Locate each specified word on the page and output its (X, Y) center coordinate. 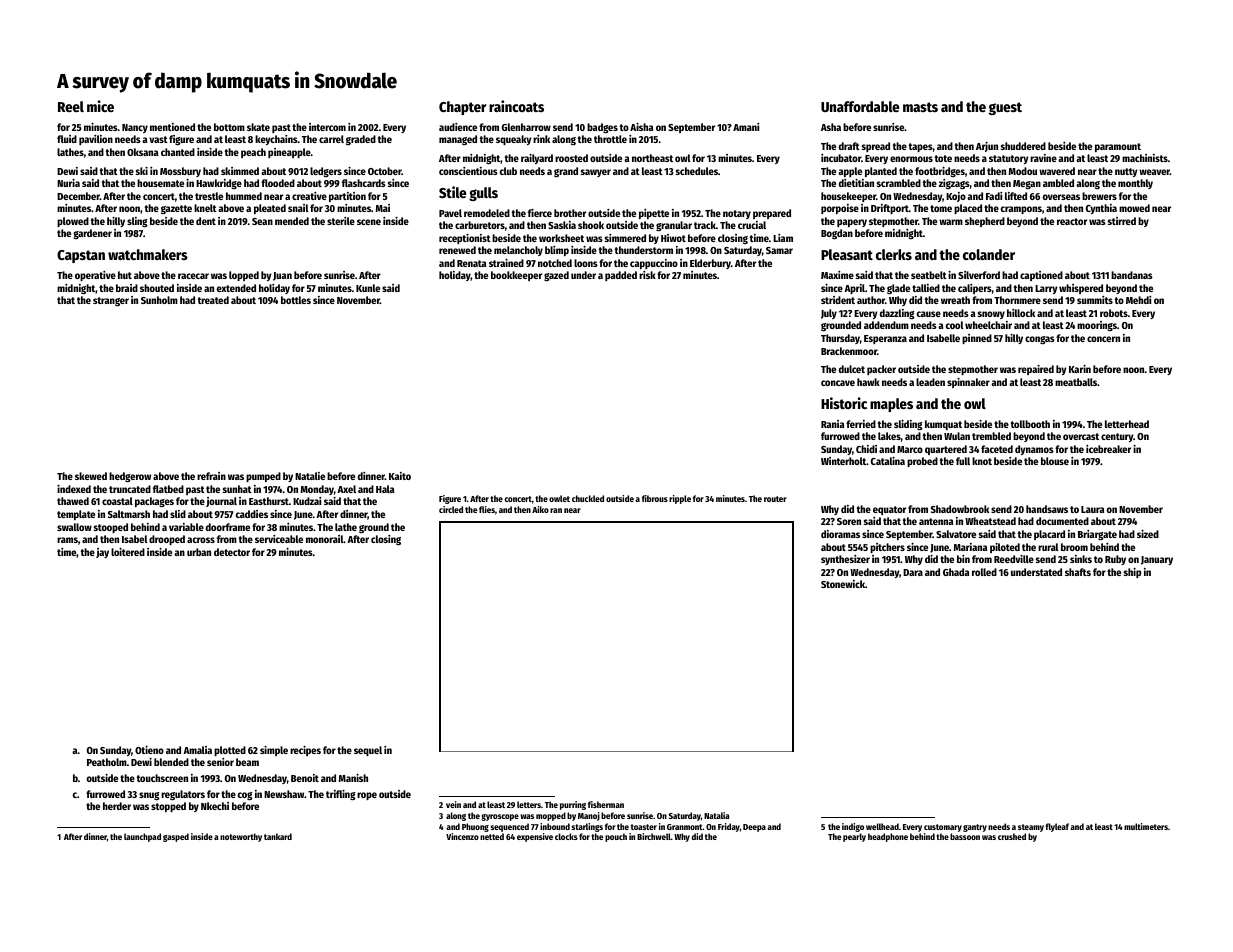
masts (920, 107)
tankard (278, 836)
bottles (296, 300)
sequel (368, 751)
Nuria (68, 183)
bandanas (1132, 275)
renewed (457, 250)
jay (102, 553)
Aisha (641, 127)
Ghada (956, 572)
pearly (854, 837)
